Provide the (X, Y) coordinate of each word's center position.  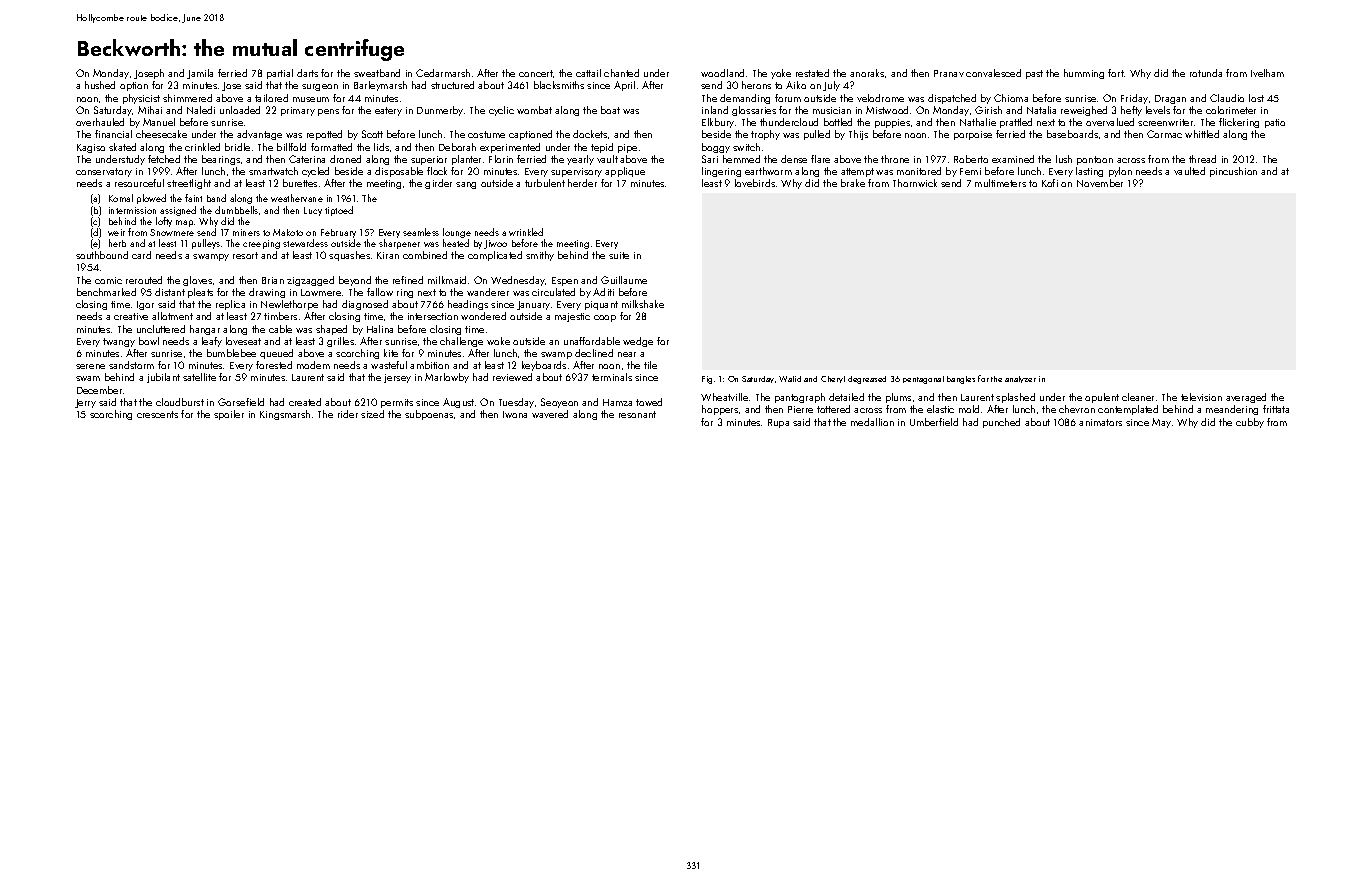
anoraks (867, 73)
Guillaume (624, 280)
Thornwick (915, 183)
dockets (590, 134)
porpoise (973, 135)
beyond (355, 281)
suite (619, 255)
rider (348, 414)
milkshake (643, 304)
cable (280, 329)
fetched (164, 159)
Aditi (603, 292)
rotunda (1206, 73)
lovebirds (755, 183)
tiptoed (339, 211)
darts (307, 73)
